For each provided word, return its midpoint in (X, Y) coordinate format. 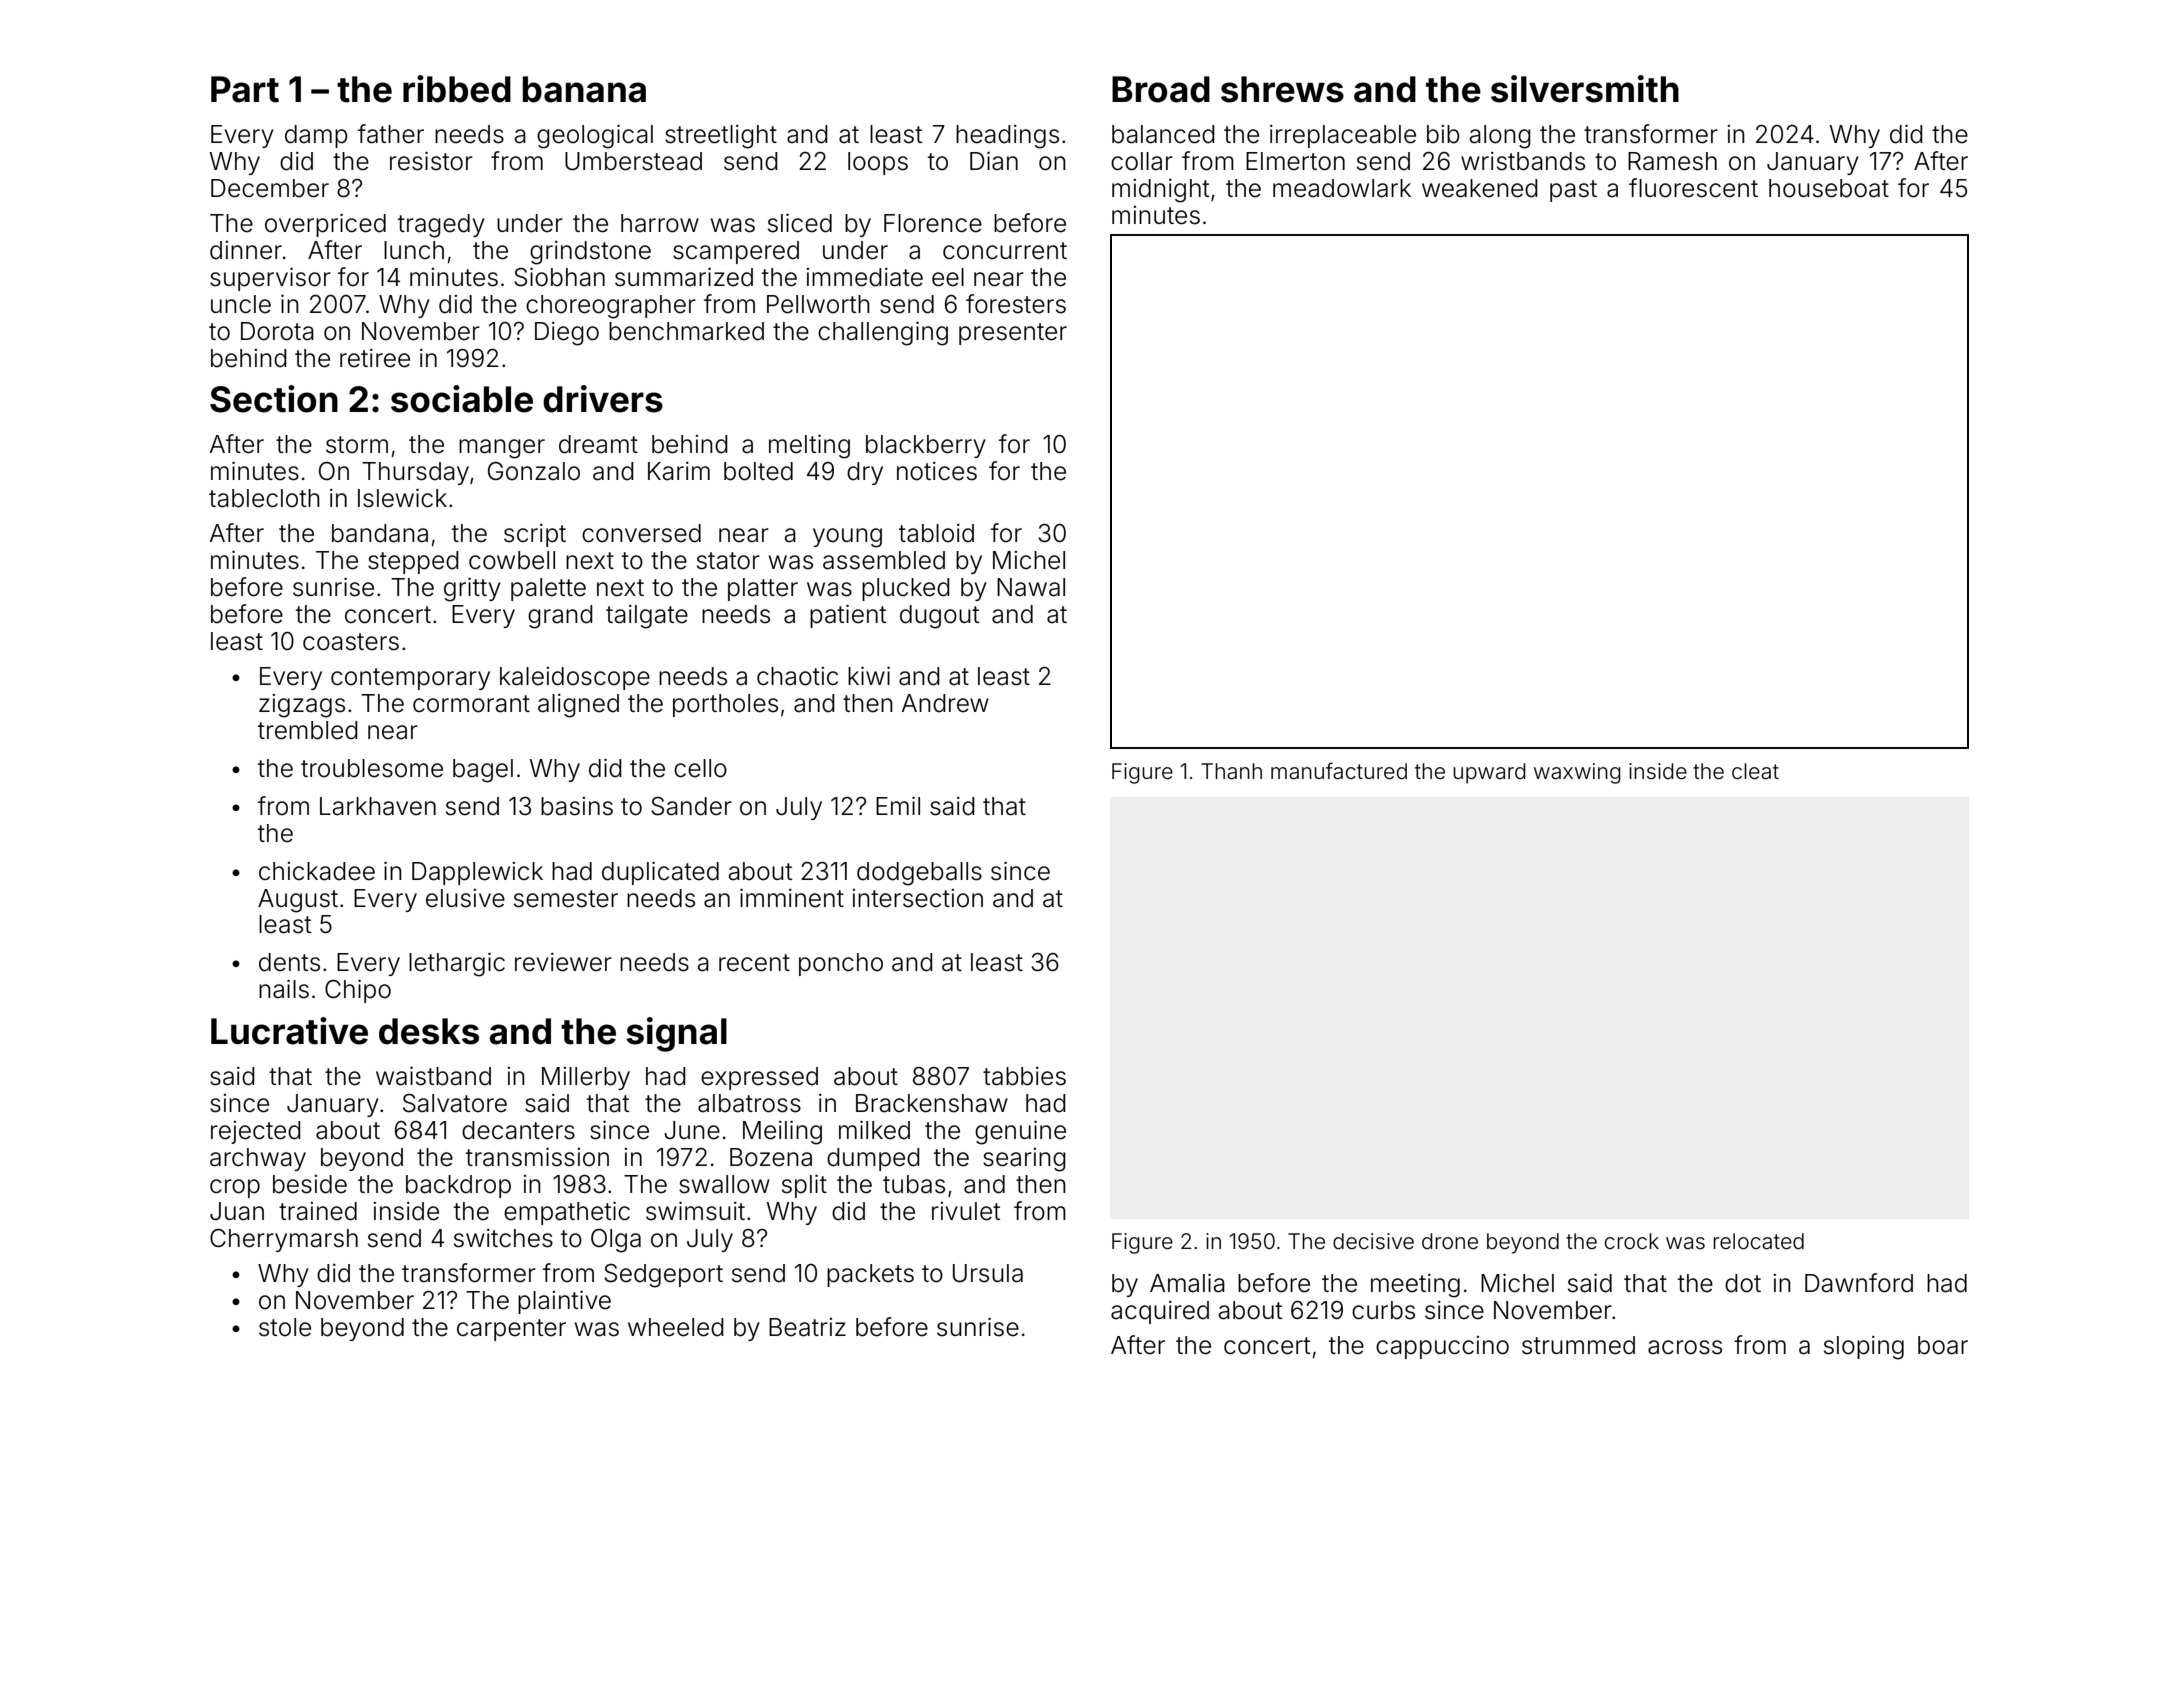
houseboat (1829, 188)
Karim (679, 471)
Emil (898, 806)
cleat (1755, 771)
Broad (1161, 89)
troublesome (372, 768)
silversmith (1585, 89)
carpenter (511, 1330)
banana (584, 89)
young (847, 538)
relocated (1758, 1241)
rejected (256, 1132)
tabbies (1024, 1076)
